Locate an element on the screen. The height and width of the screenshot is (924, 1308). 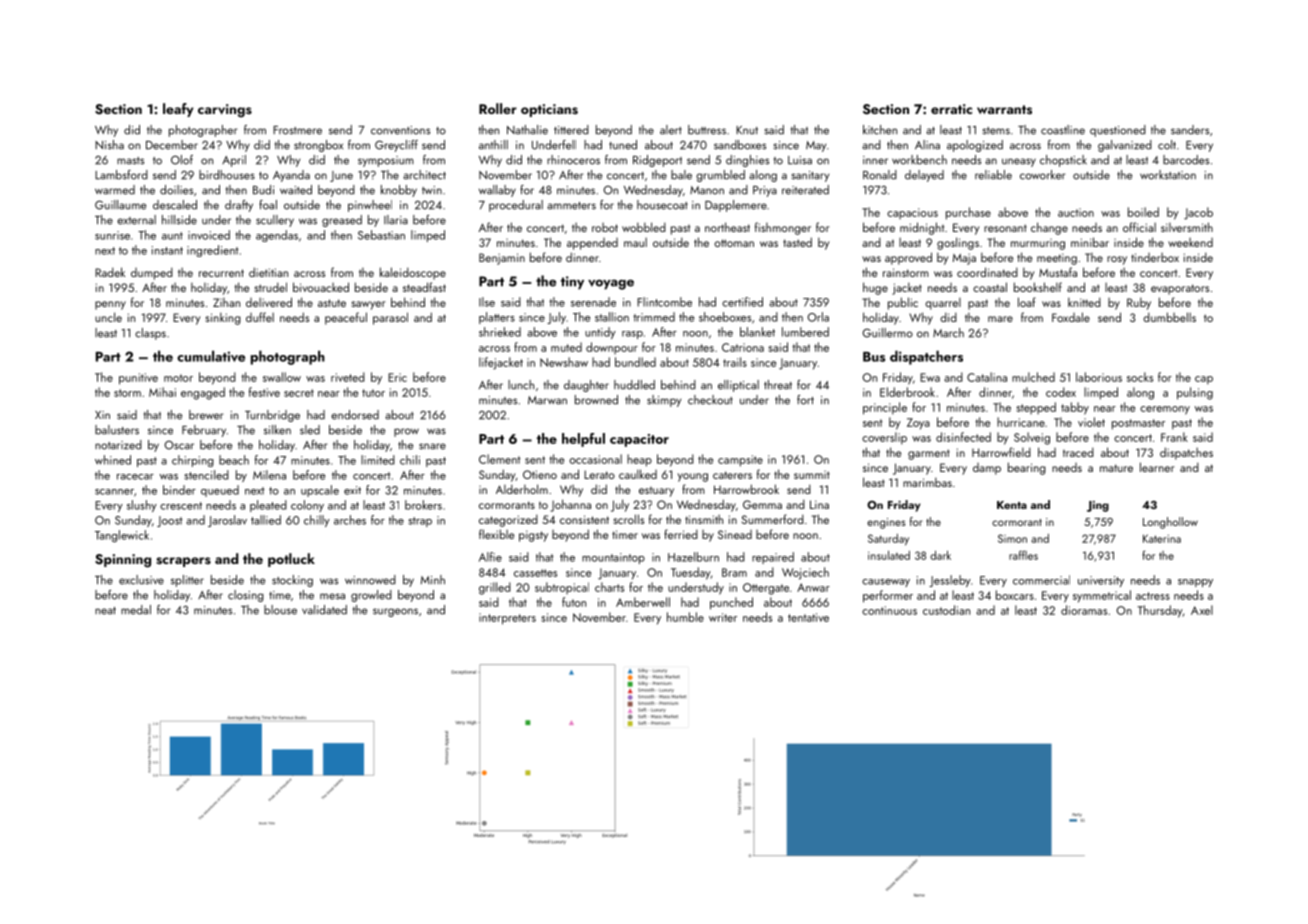
surgeons is located at coordinates (395, 612).
